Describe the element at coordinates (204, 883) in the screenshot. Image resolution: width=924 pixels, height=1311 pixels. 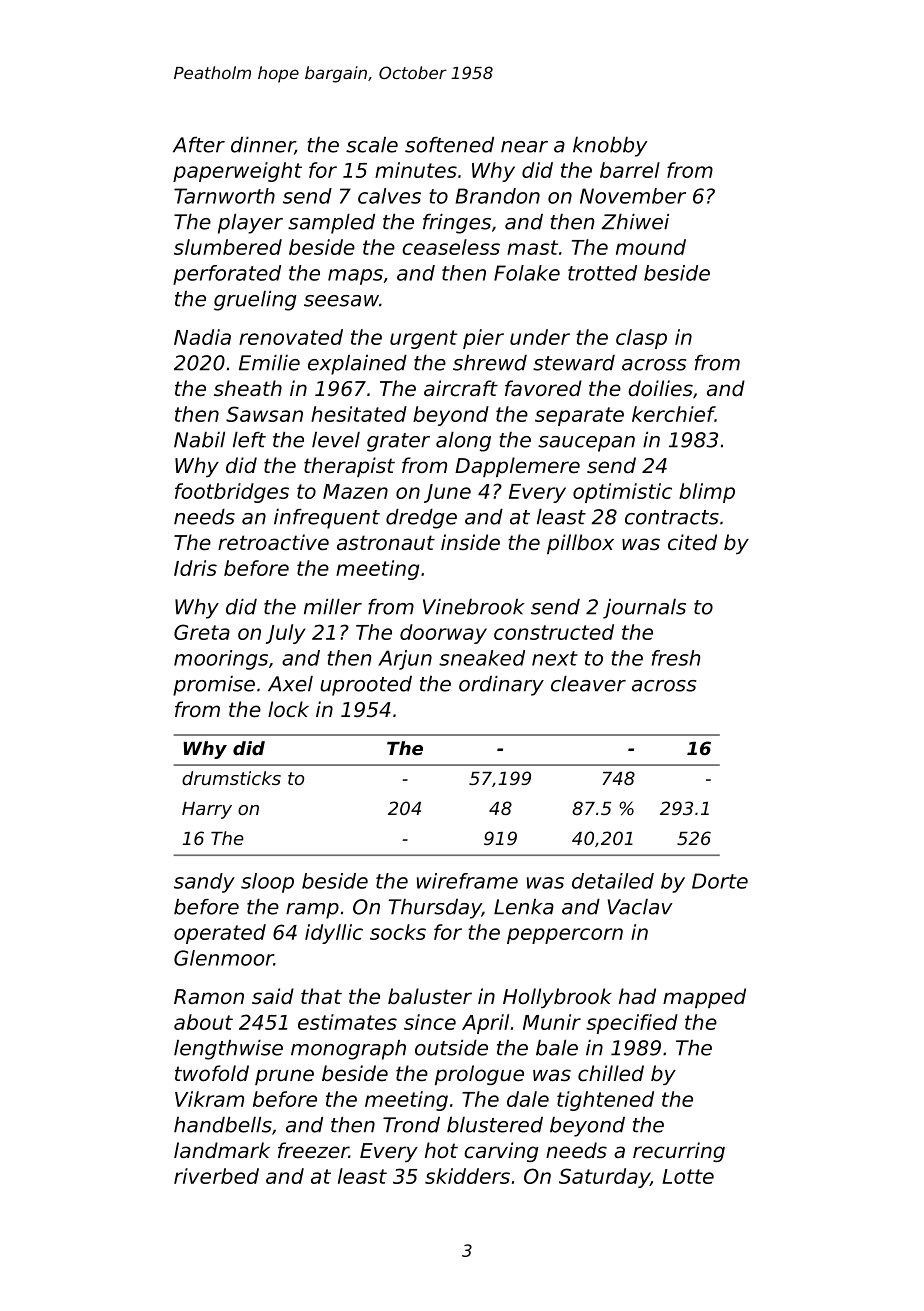
I see `sandy` at that location.
